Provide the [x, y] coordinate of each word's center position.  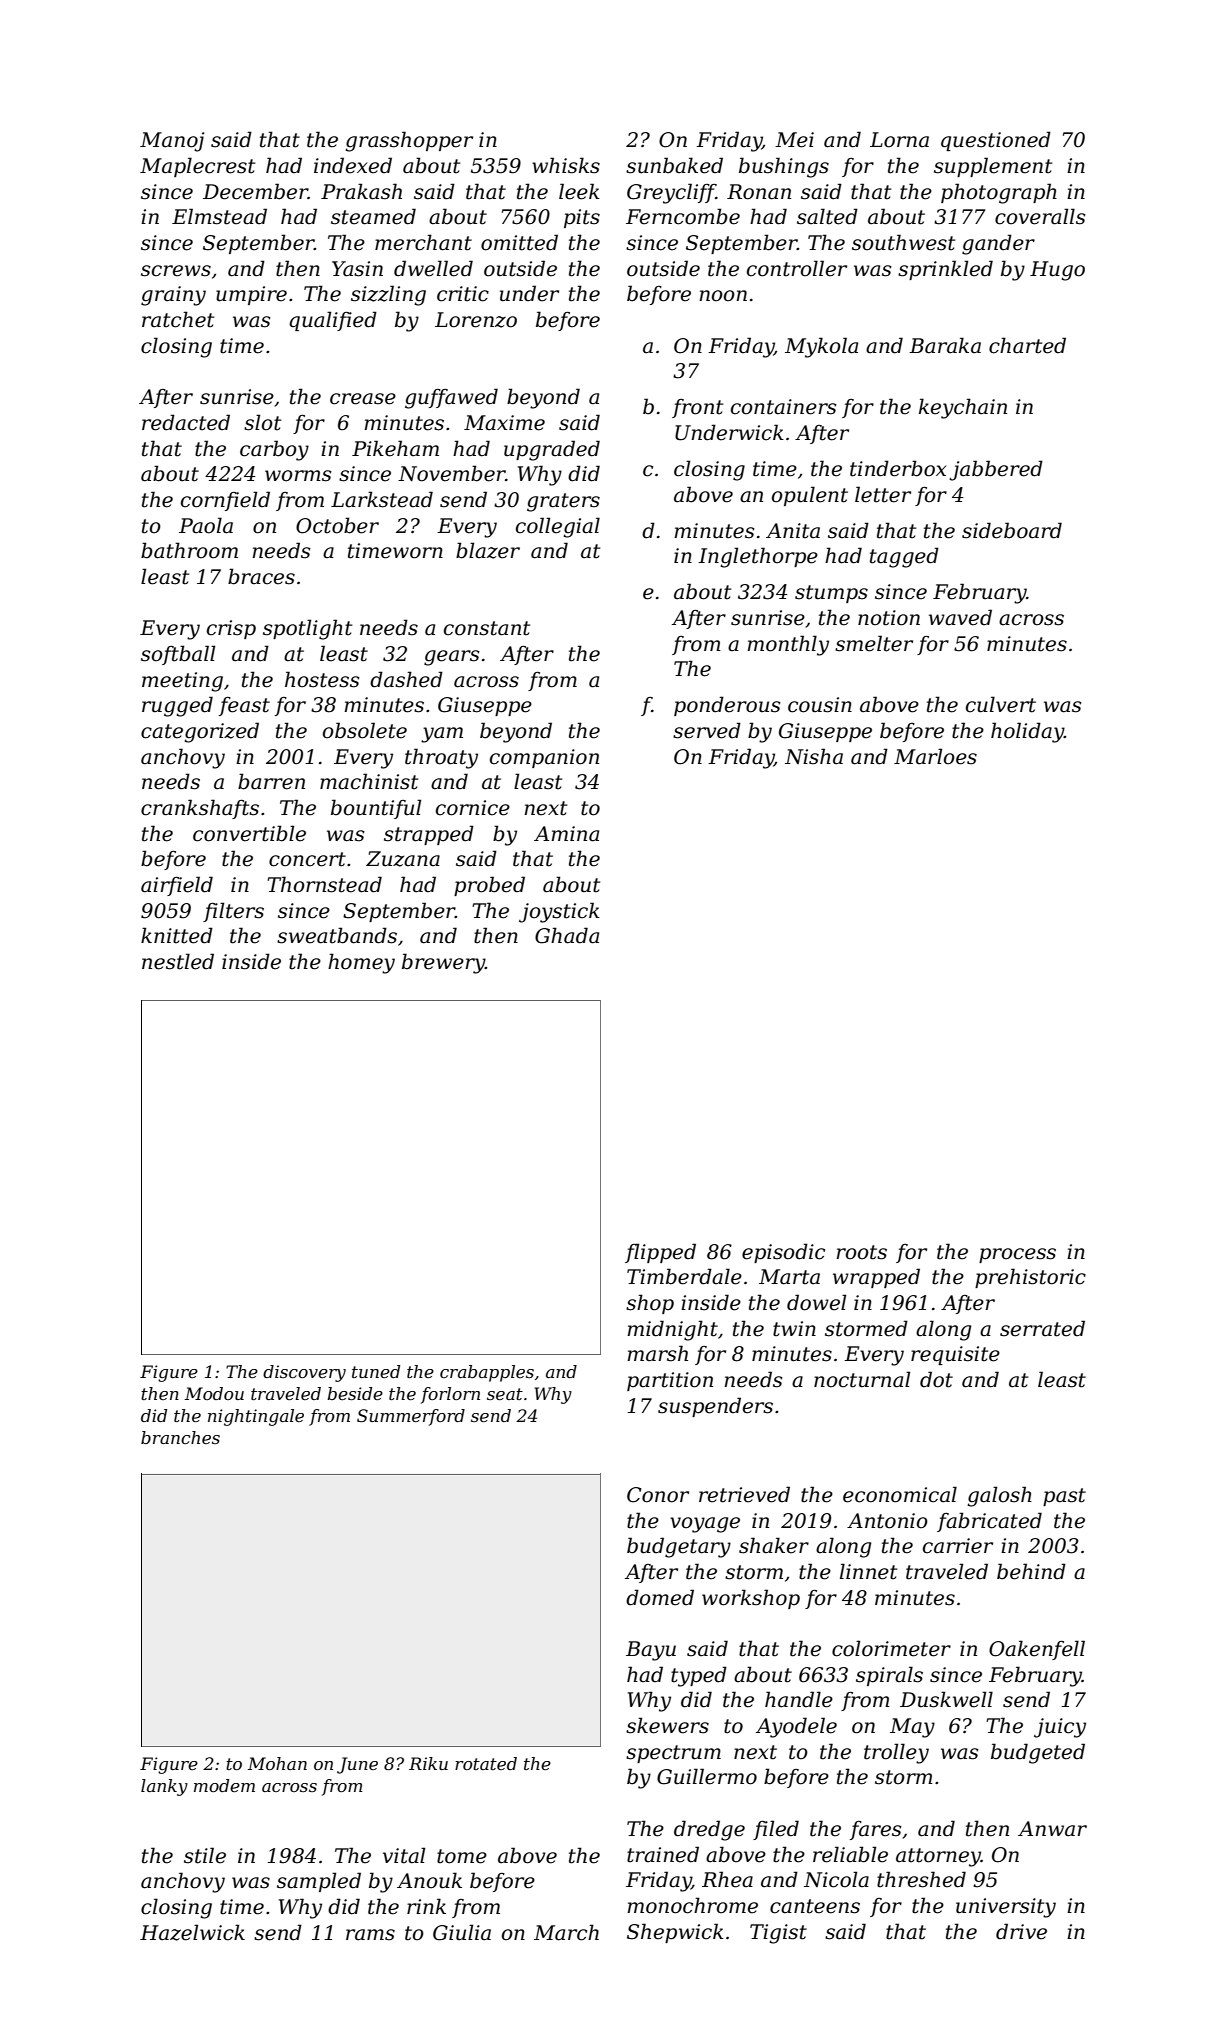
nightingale [256, 1417]
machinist [369, 781]
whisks [566, 165]
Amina [566, 834]
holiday [1027, 732]
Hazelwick [192, 1932]
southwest [903, 242]
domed [660, 1597]
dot [936, 1379]
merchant [423, 242]
